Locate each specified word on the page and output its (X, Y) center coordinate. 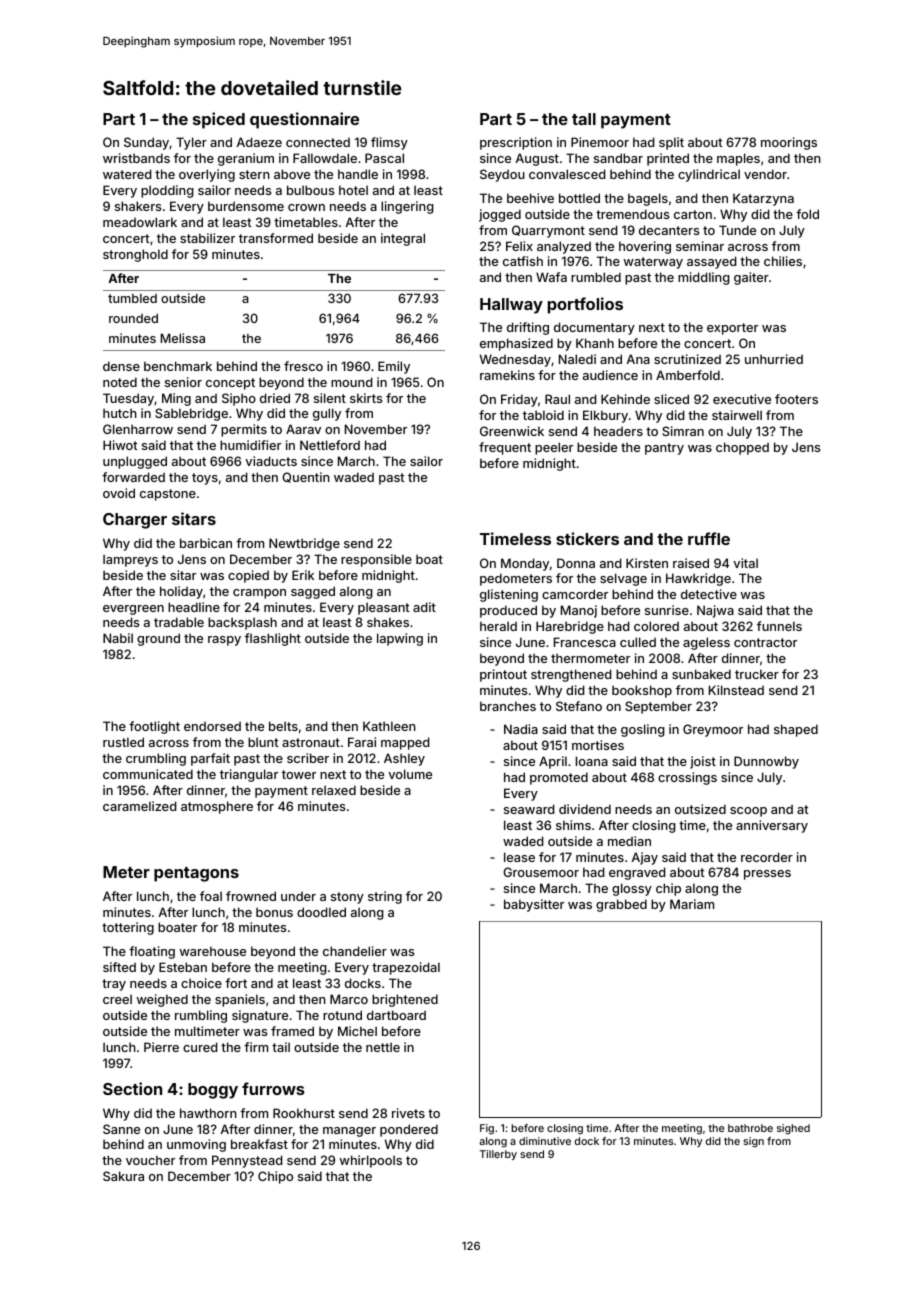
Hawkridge (698, 579)
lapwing (400, 639)
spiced (219, 120)
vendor (765, 174)
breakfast (259, 1144)
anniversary (772, 826)
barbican (206, 543)
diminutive (545, 1141)
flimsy (389, 143)
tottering (128, 928)
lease (519, 857)
